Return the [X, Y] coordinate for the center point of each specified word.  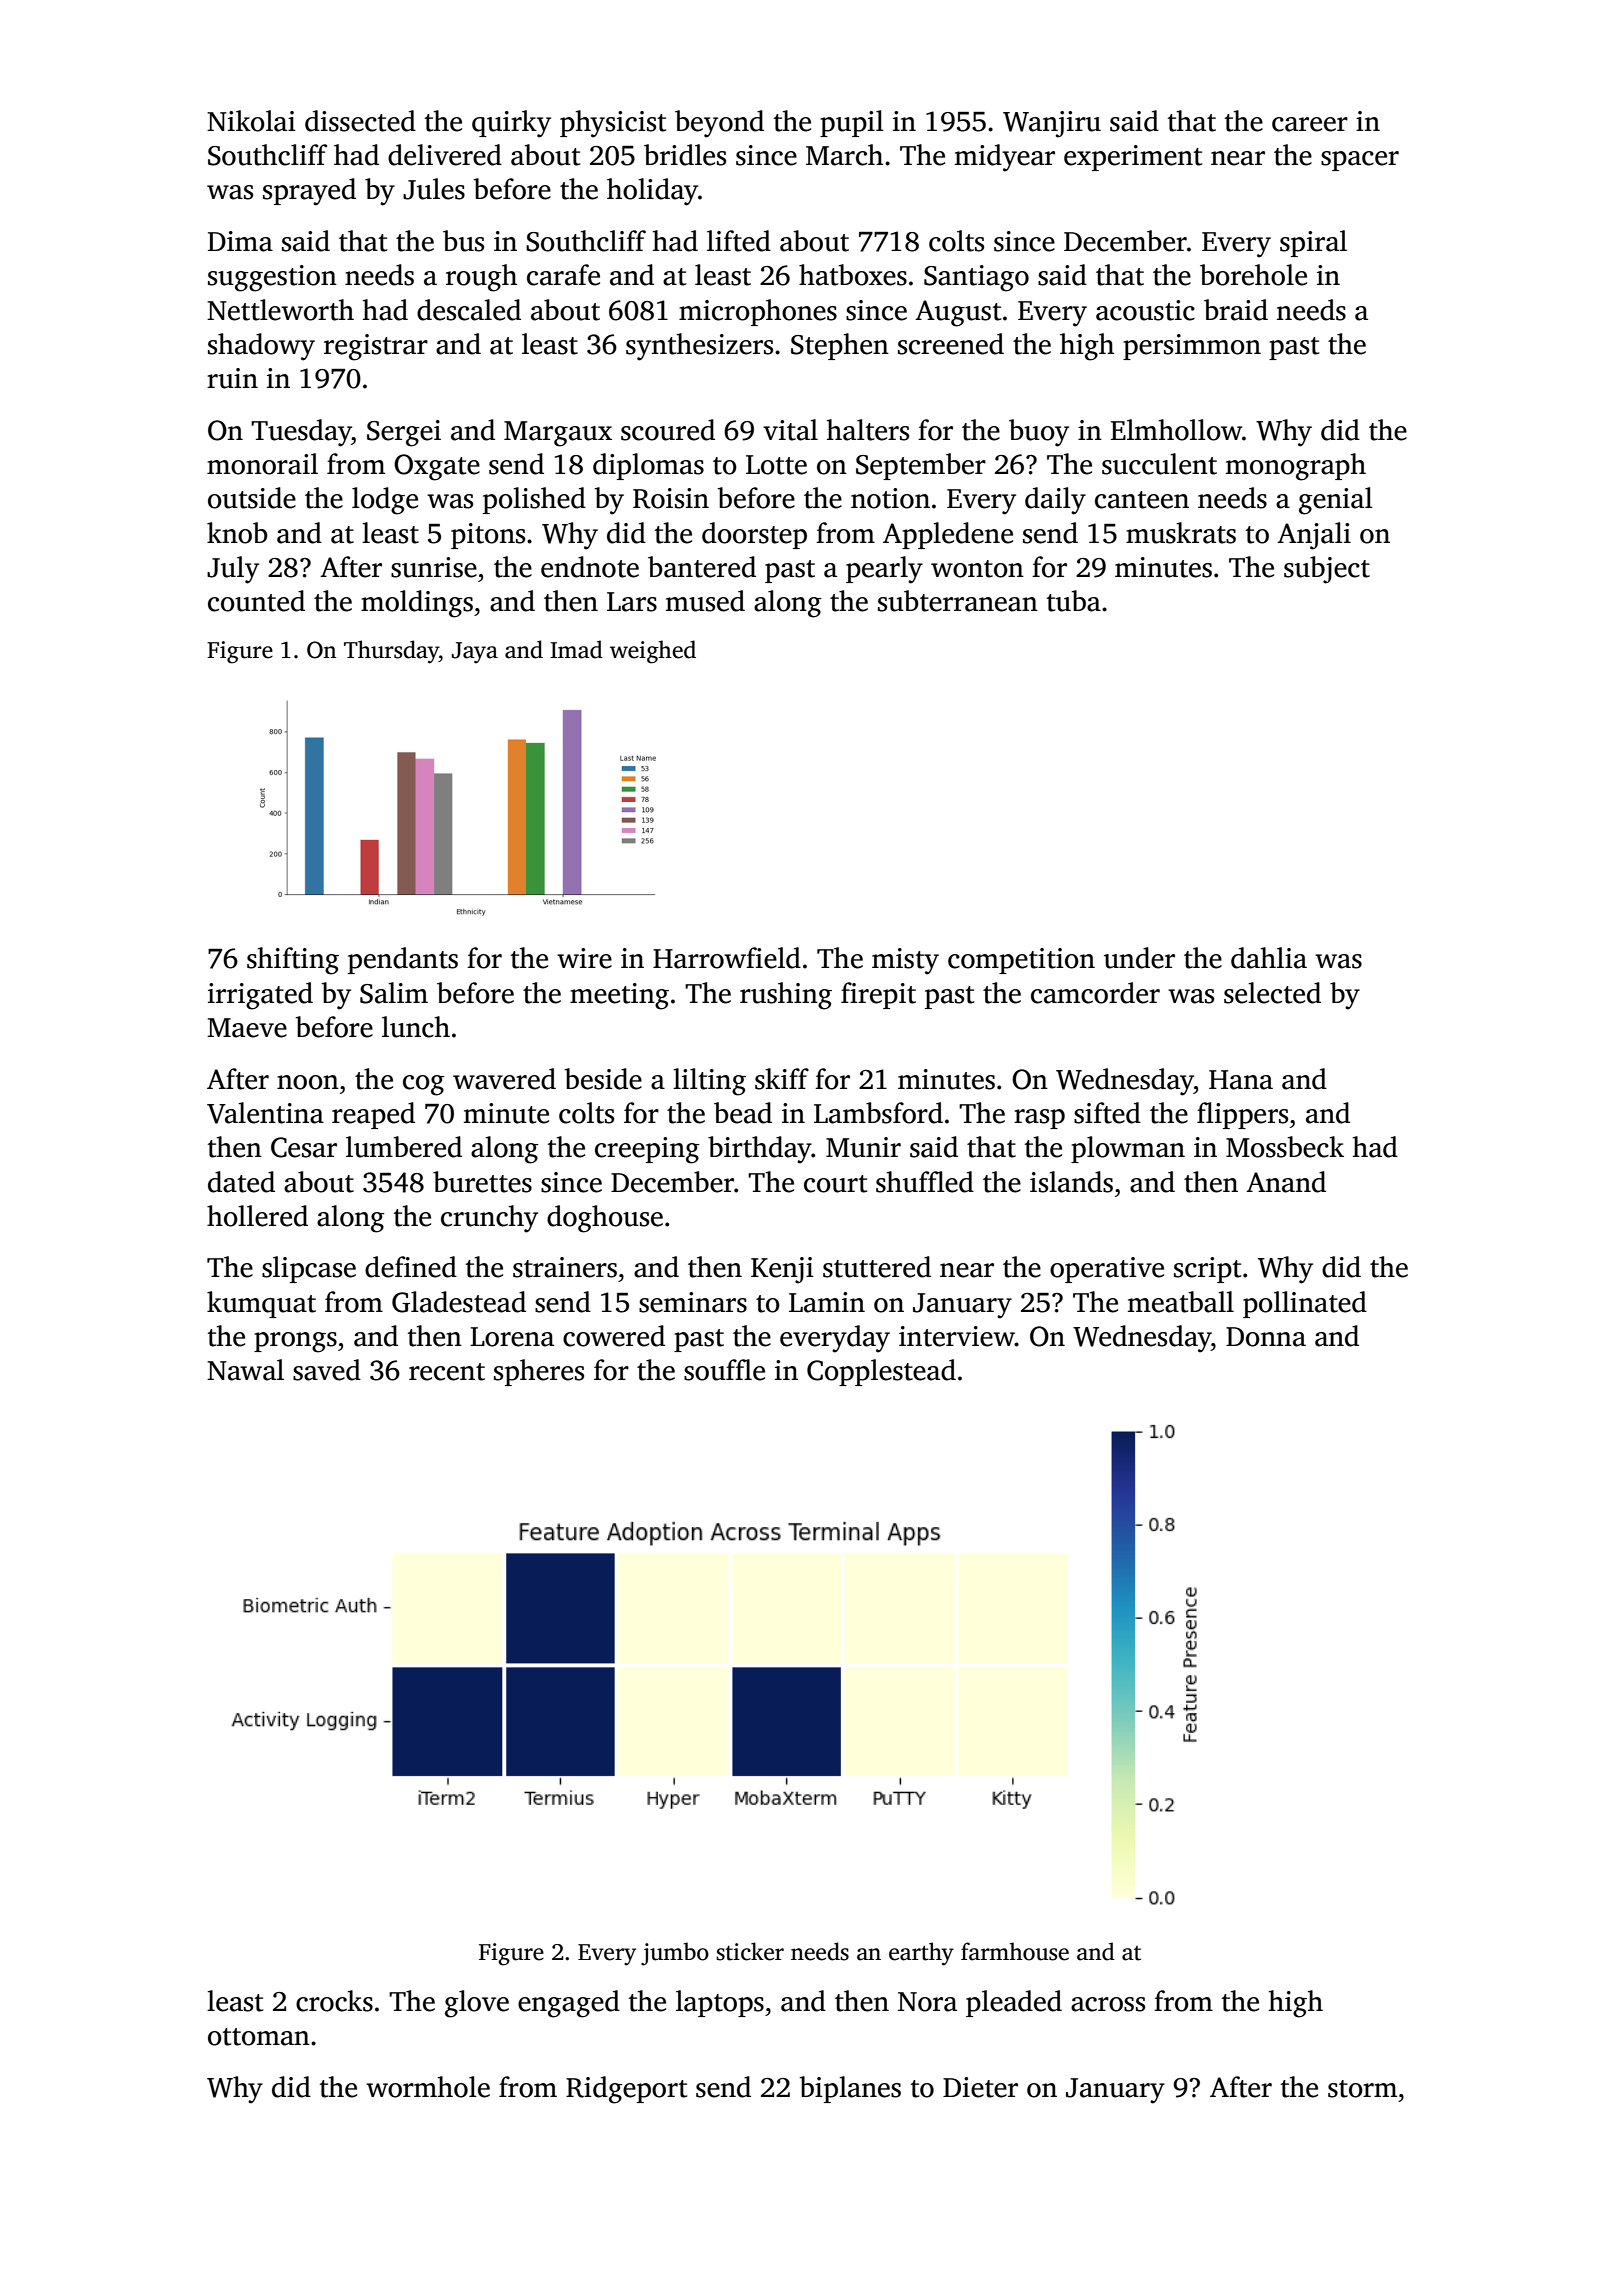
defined [411, 1267]
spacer [1360, 161]
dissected [360, 121]
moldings [417, 604]
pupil [852, 123]
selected [1272, 993]
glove [477, 2004]
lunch [416, 1027]
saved [327, 1370]
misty [905, 961]
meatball [1181, 1302]
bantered [702, 567]
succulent [1159, 464]
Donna [1266, 1337]
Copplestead [881, 1372]
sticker [750, 1951]
